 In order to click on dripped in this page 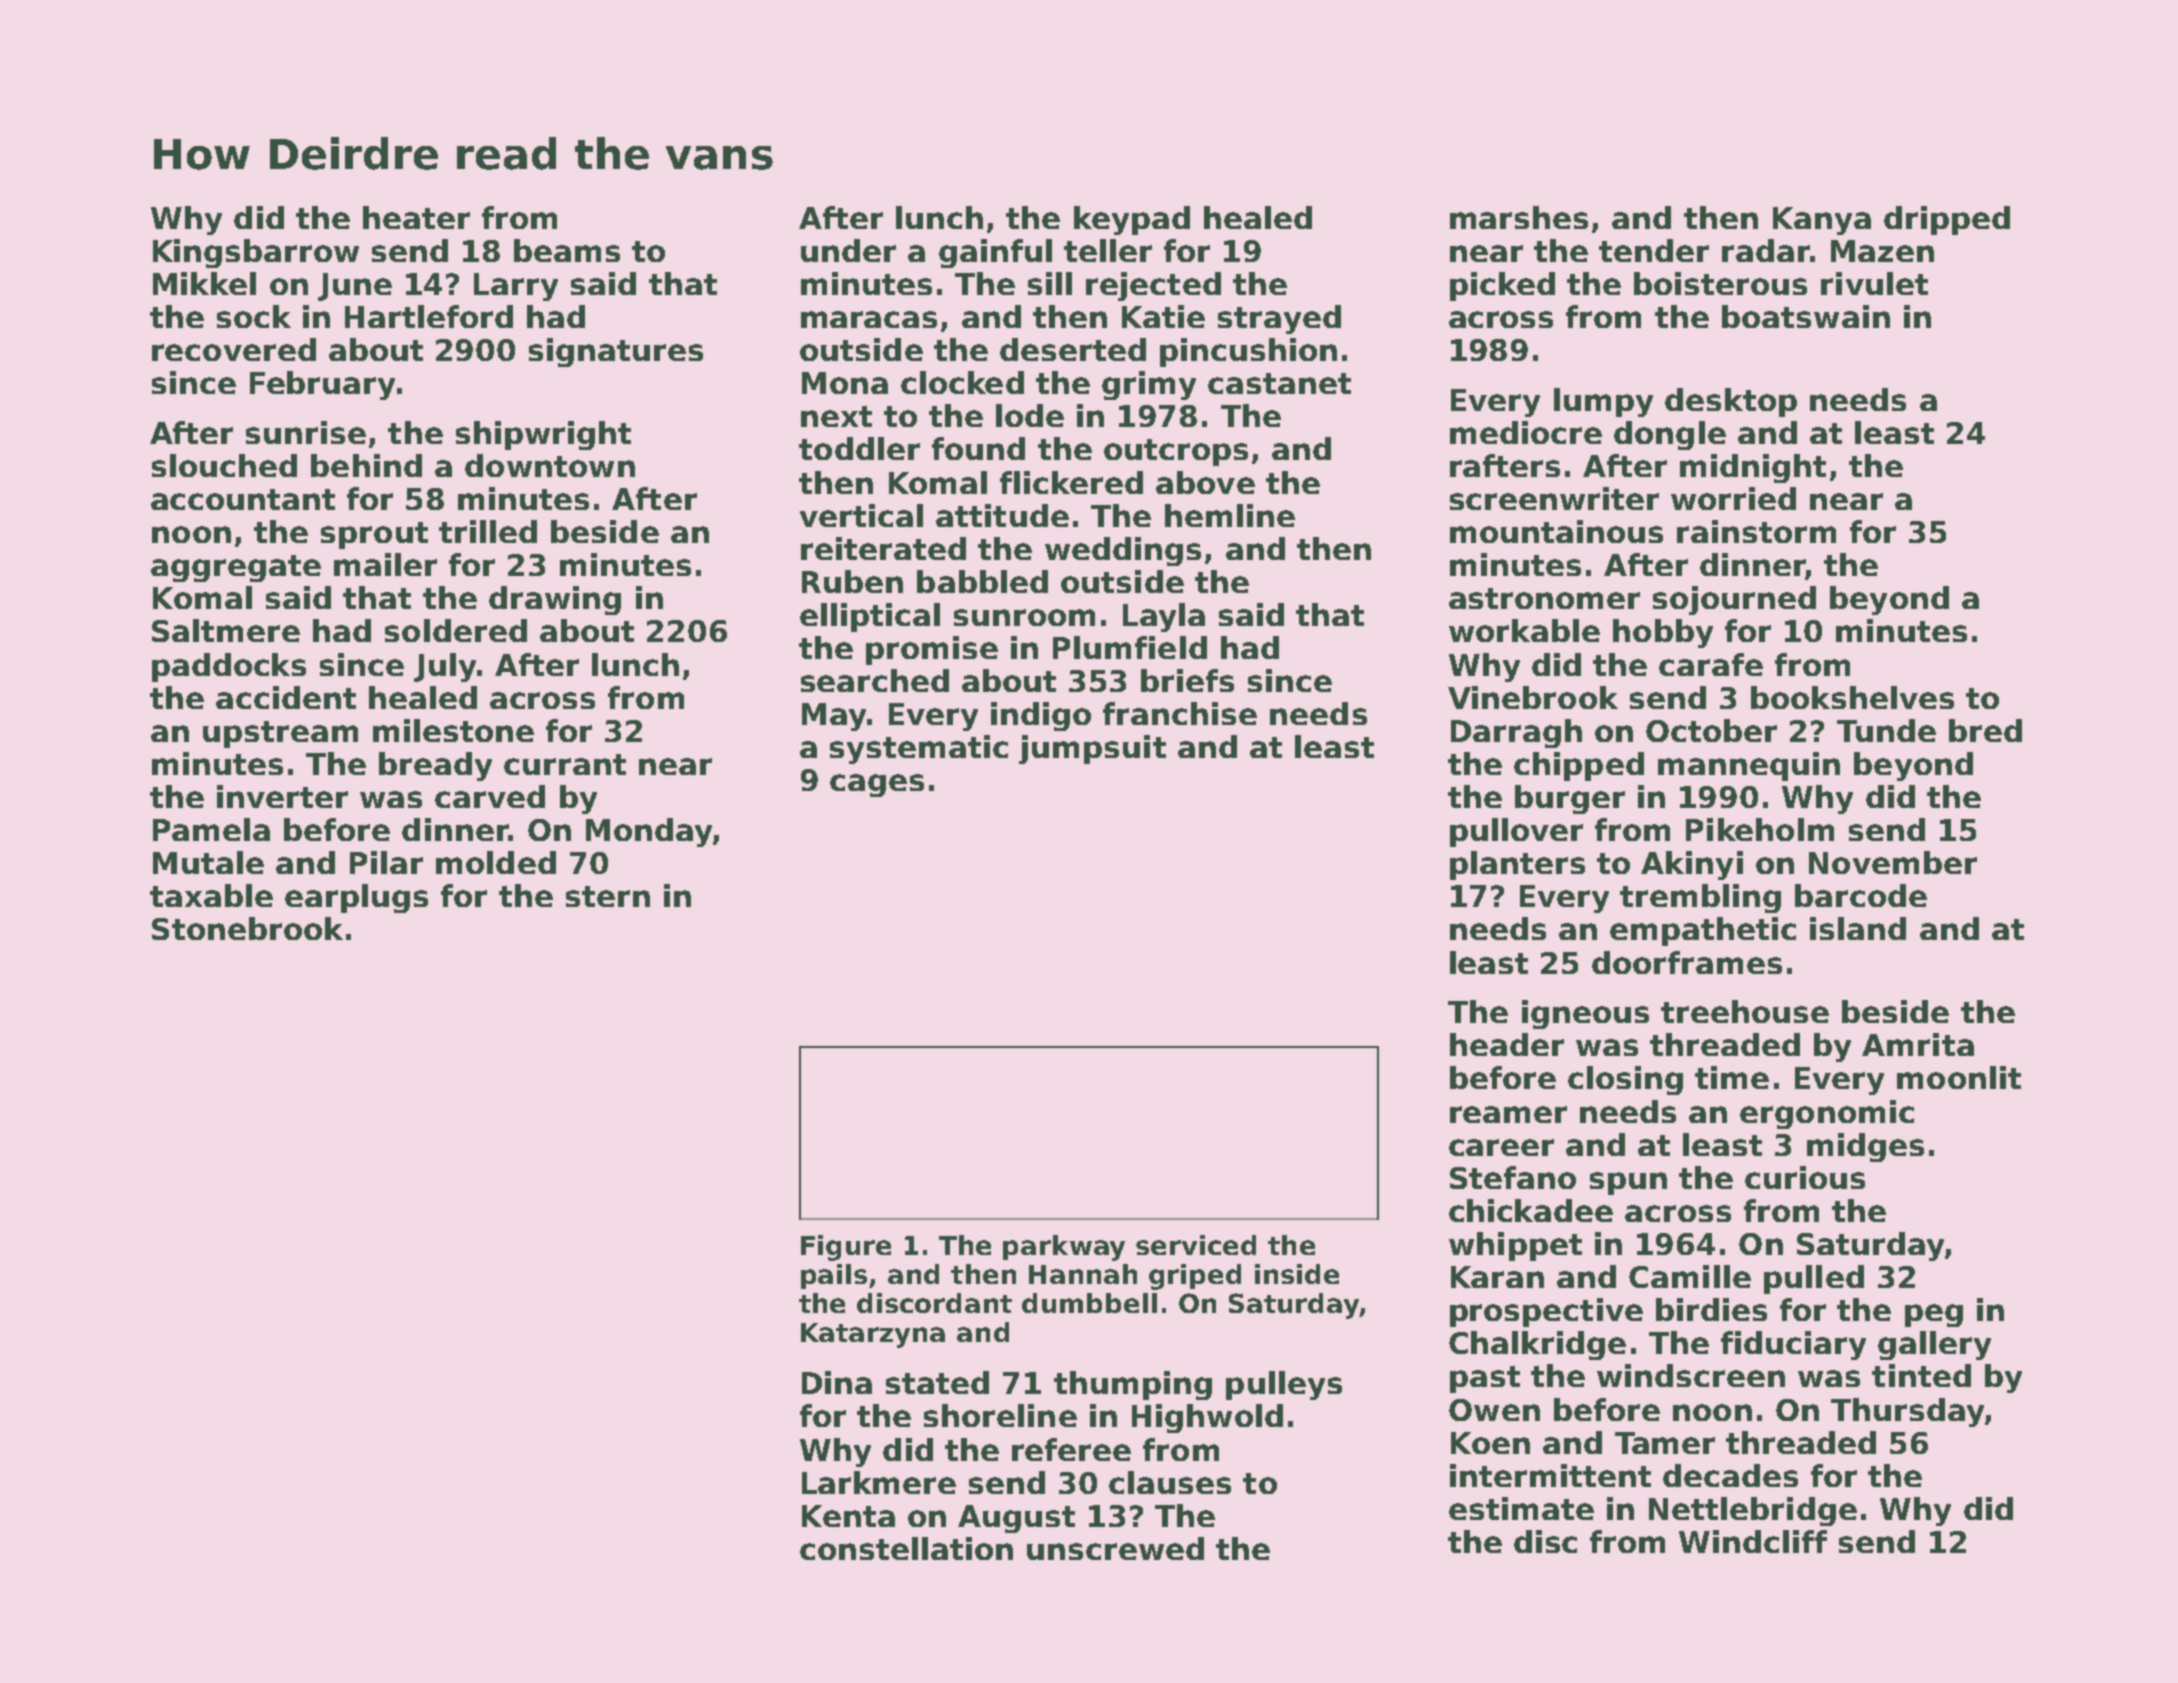, I will do `click(1947, 220)`.
